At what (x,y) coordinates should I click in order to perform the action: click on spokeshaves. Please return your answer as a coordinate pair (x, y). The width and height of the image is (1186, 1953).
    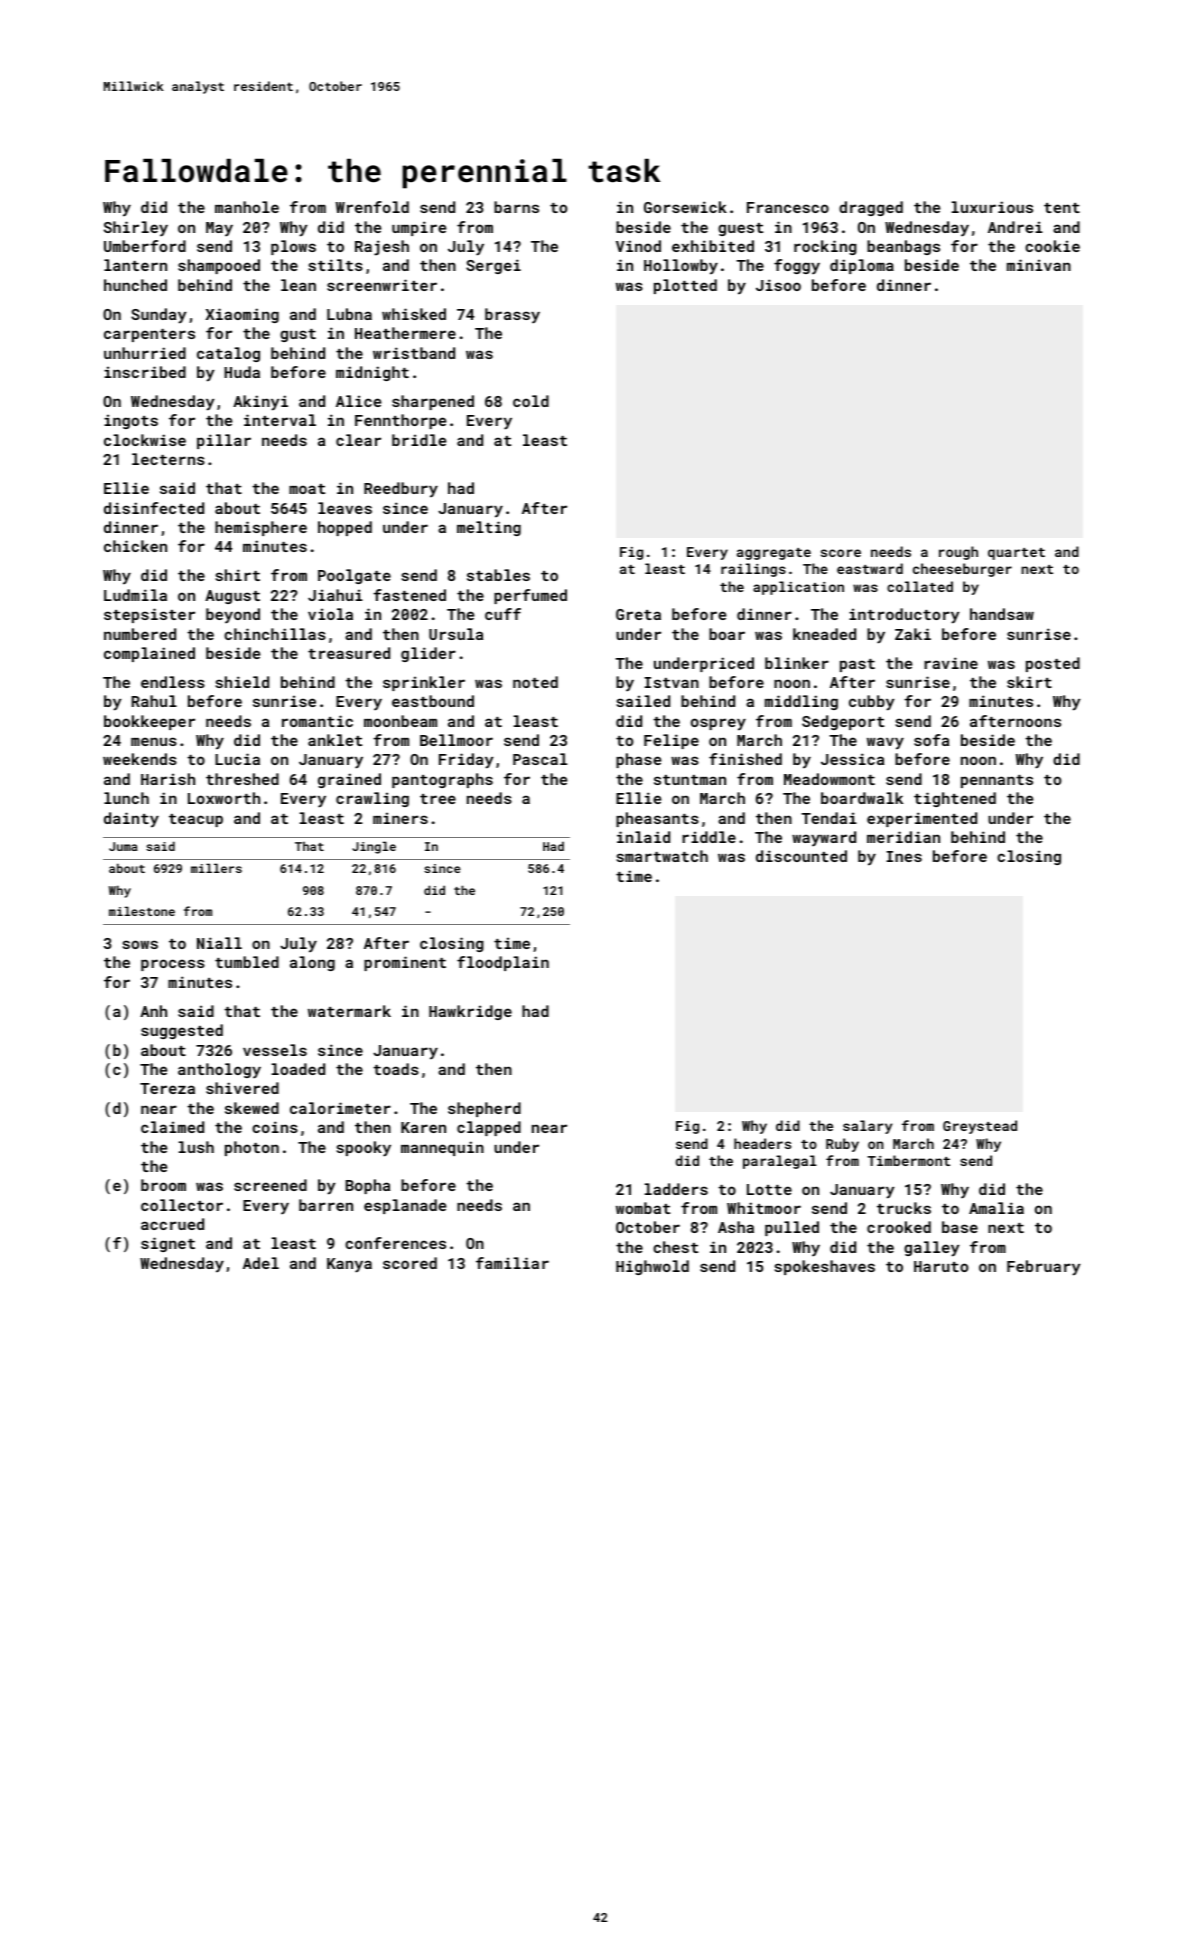
    Looking at the image, I should click on (824, 1267).
